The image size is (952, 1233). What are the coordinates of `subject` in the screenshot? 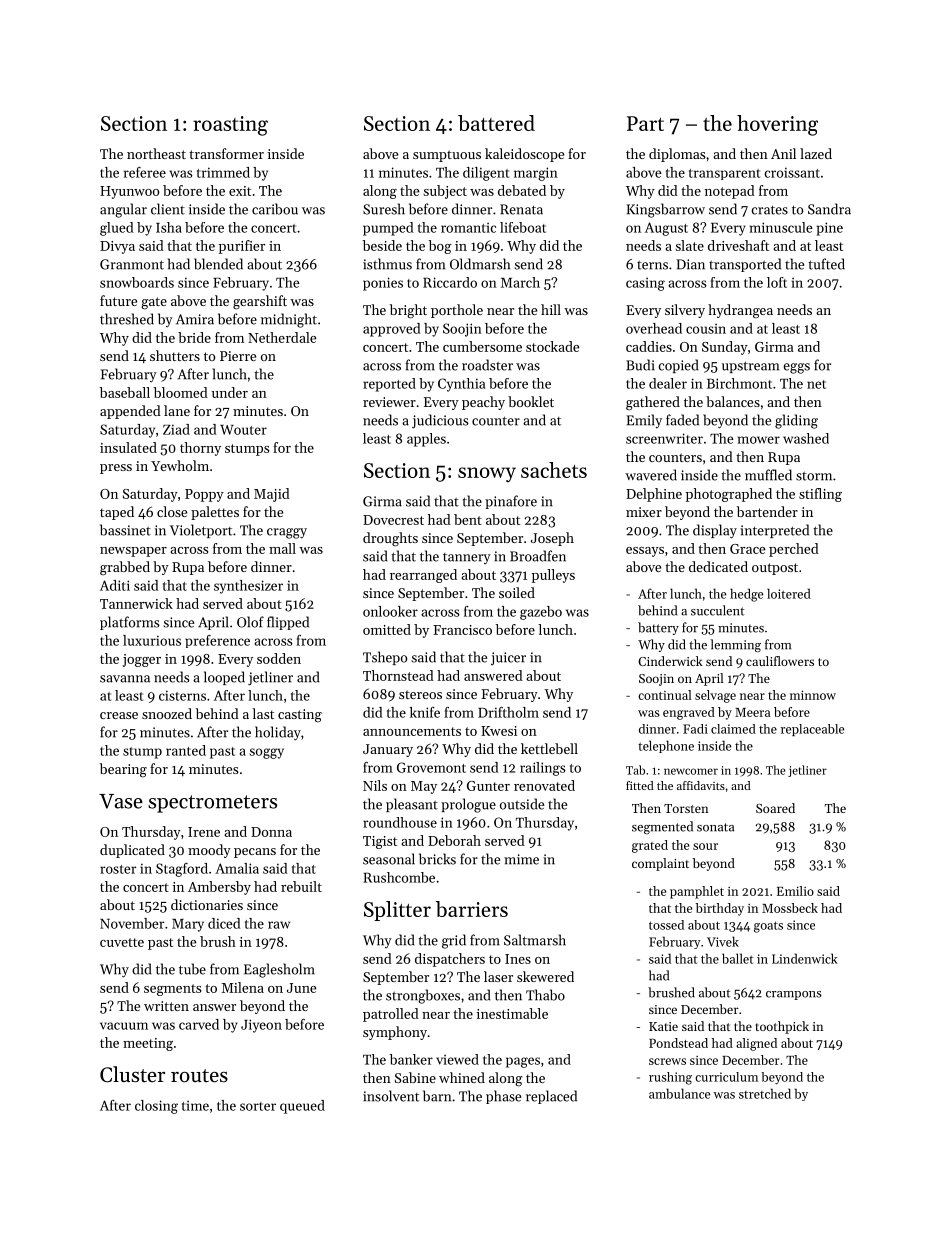 It's located at (445, 192).
